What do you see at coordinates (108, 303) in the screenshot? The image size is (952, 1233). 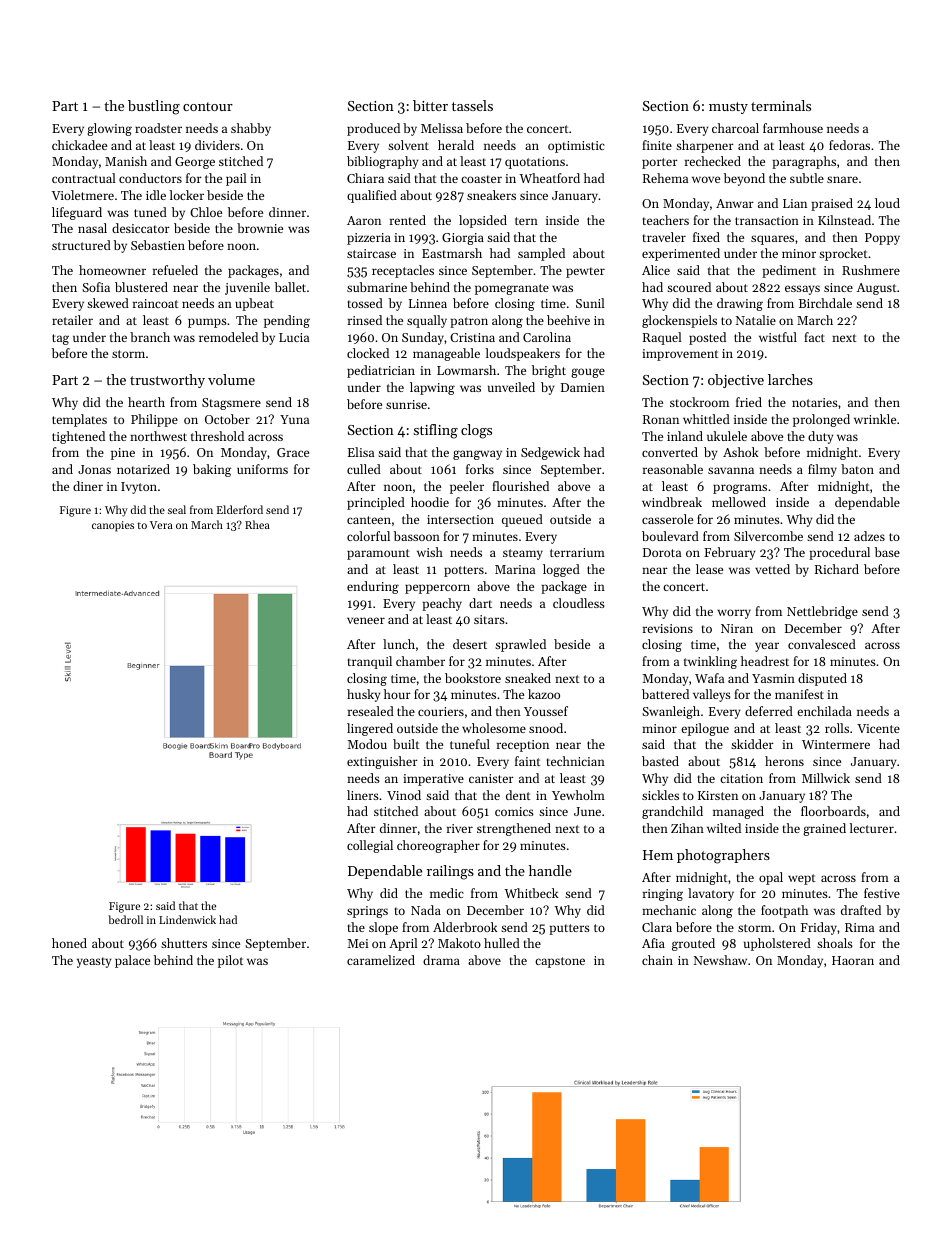 I see `skewed` at bounding box center [108, 303].
